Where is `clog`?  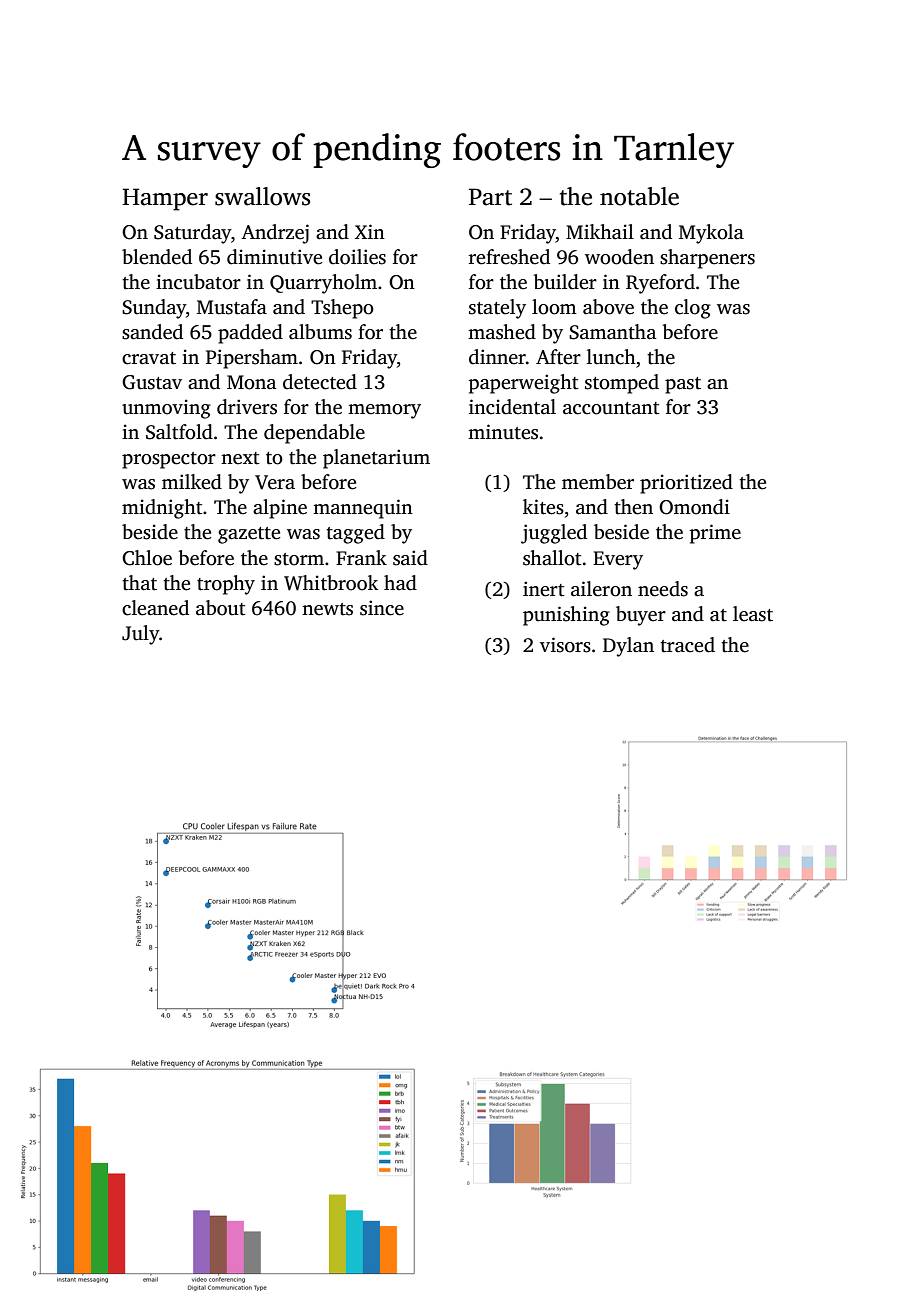
clog is located at coordinates (693, 309).
